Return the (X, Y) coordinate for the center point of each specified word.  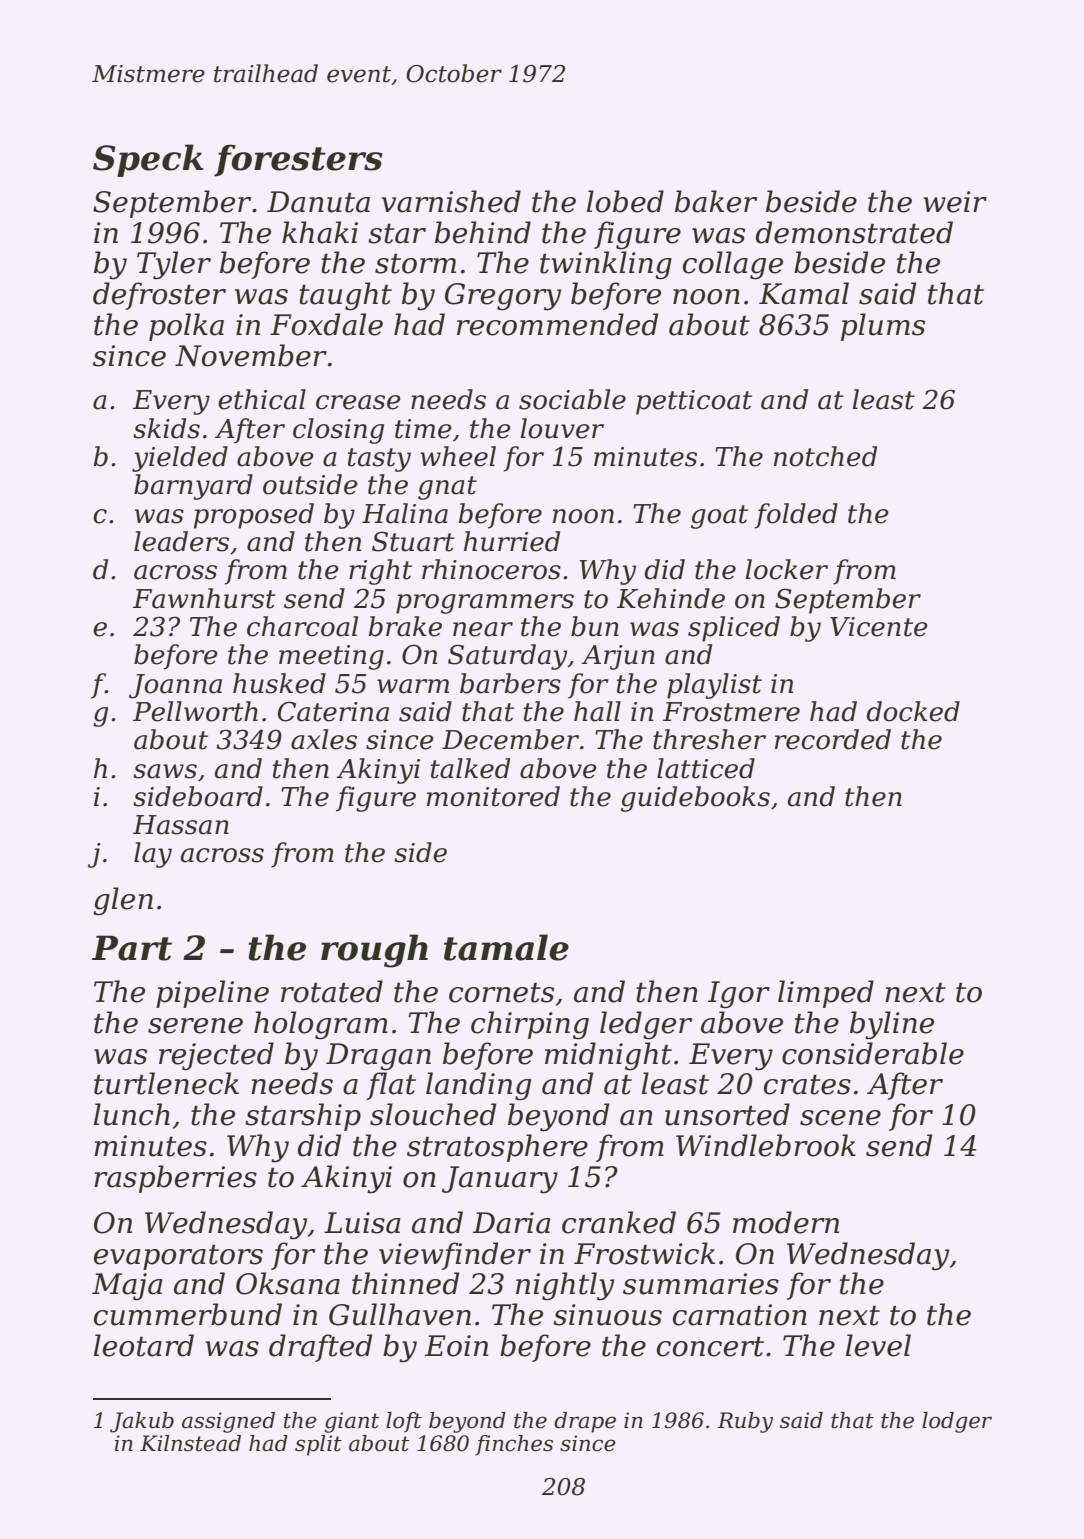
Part (132, 948)
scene (840, 1118)
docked (913, 711)
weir (955, 202)
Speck (148, 160)
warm (413, 686)
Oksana (288, 1283)
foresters (298, 160)
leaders (181, 541)
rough (374, 951)
